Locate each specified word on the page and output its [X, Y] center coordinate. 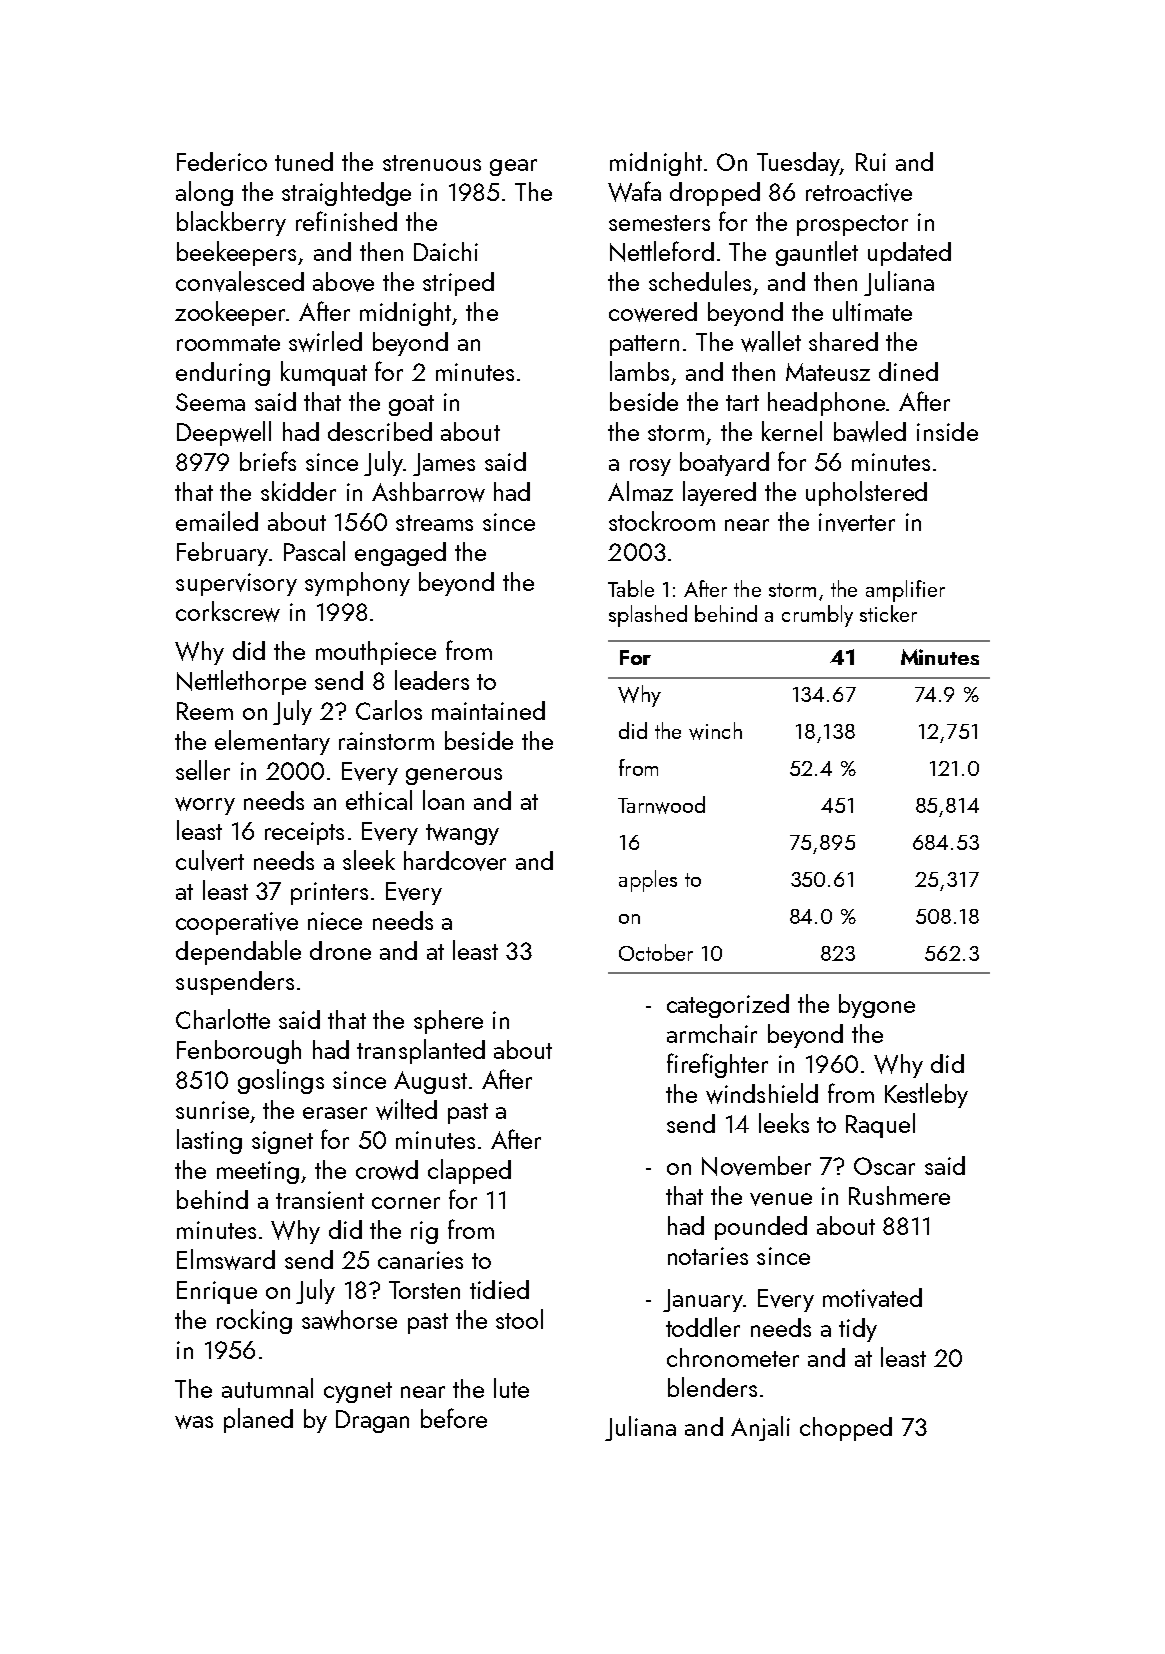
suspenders [235, 983]
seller [203, 770]
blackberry [231, 223]
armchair [712, 1033]
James [444, 464]
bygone [877, 1006]
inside [947, 431]
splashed [648, 616]
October [656, 952]
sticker [888, 613]
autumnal [267, 1388]
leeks [784, 1123]
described [380, 431]
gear [513, 167]
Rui [871, 162]
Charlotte [223, 1019]
